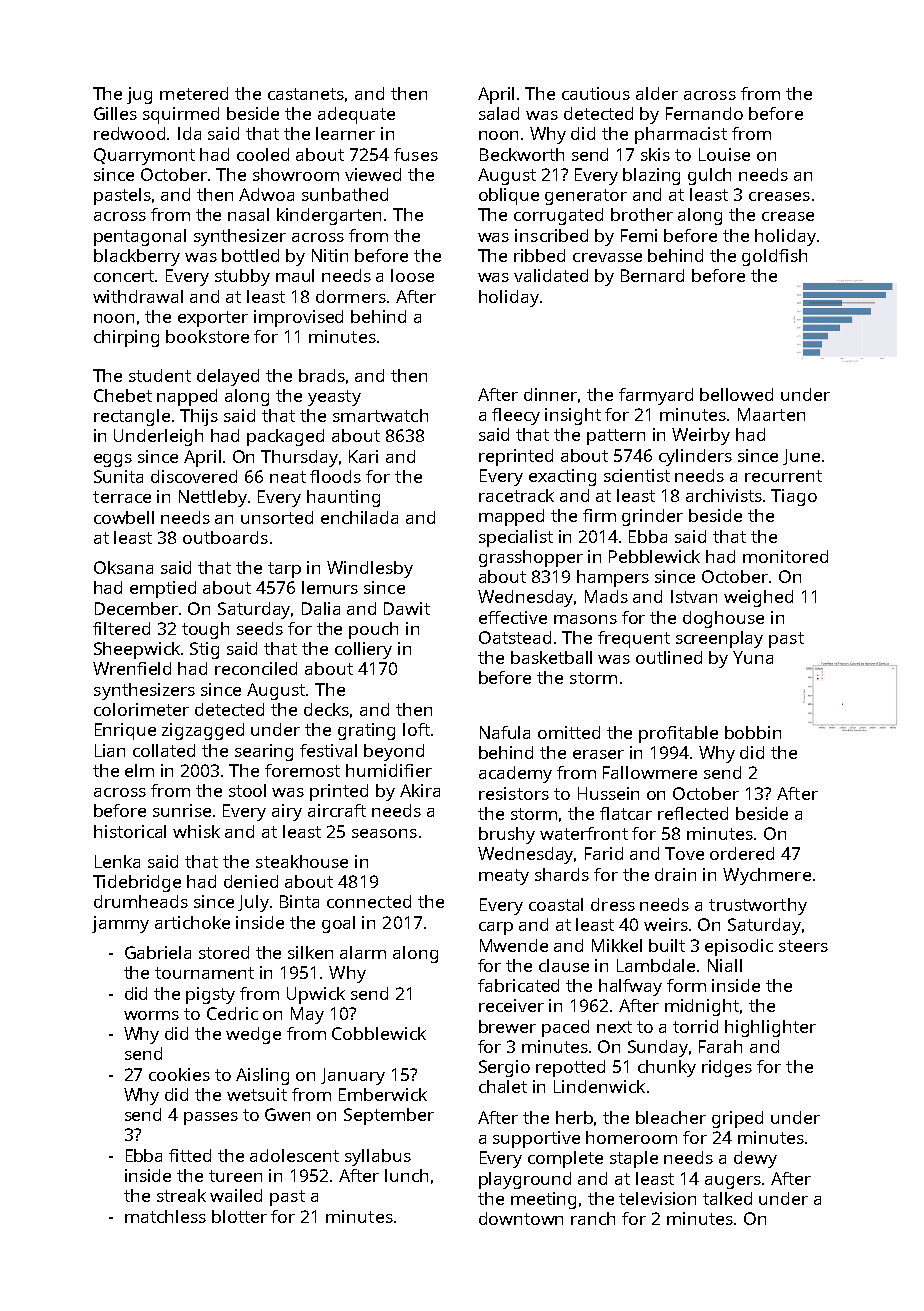 The image size is (924, 1311). What do you see at coordinates (306, 94) in the image?
I see `castanets` at bounding box center [306, 94].
